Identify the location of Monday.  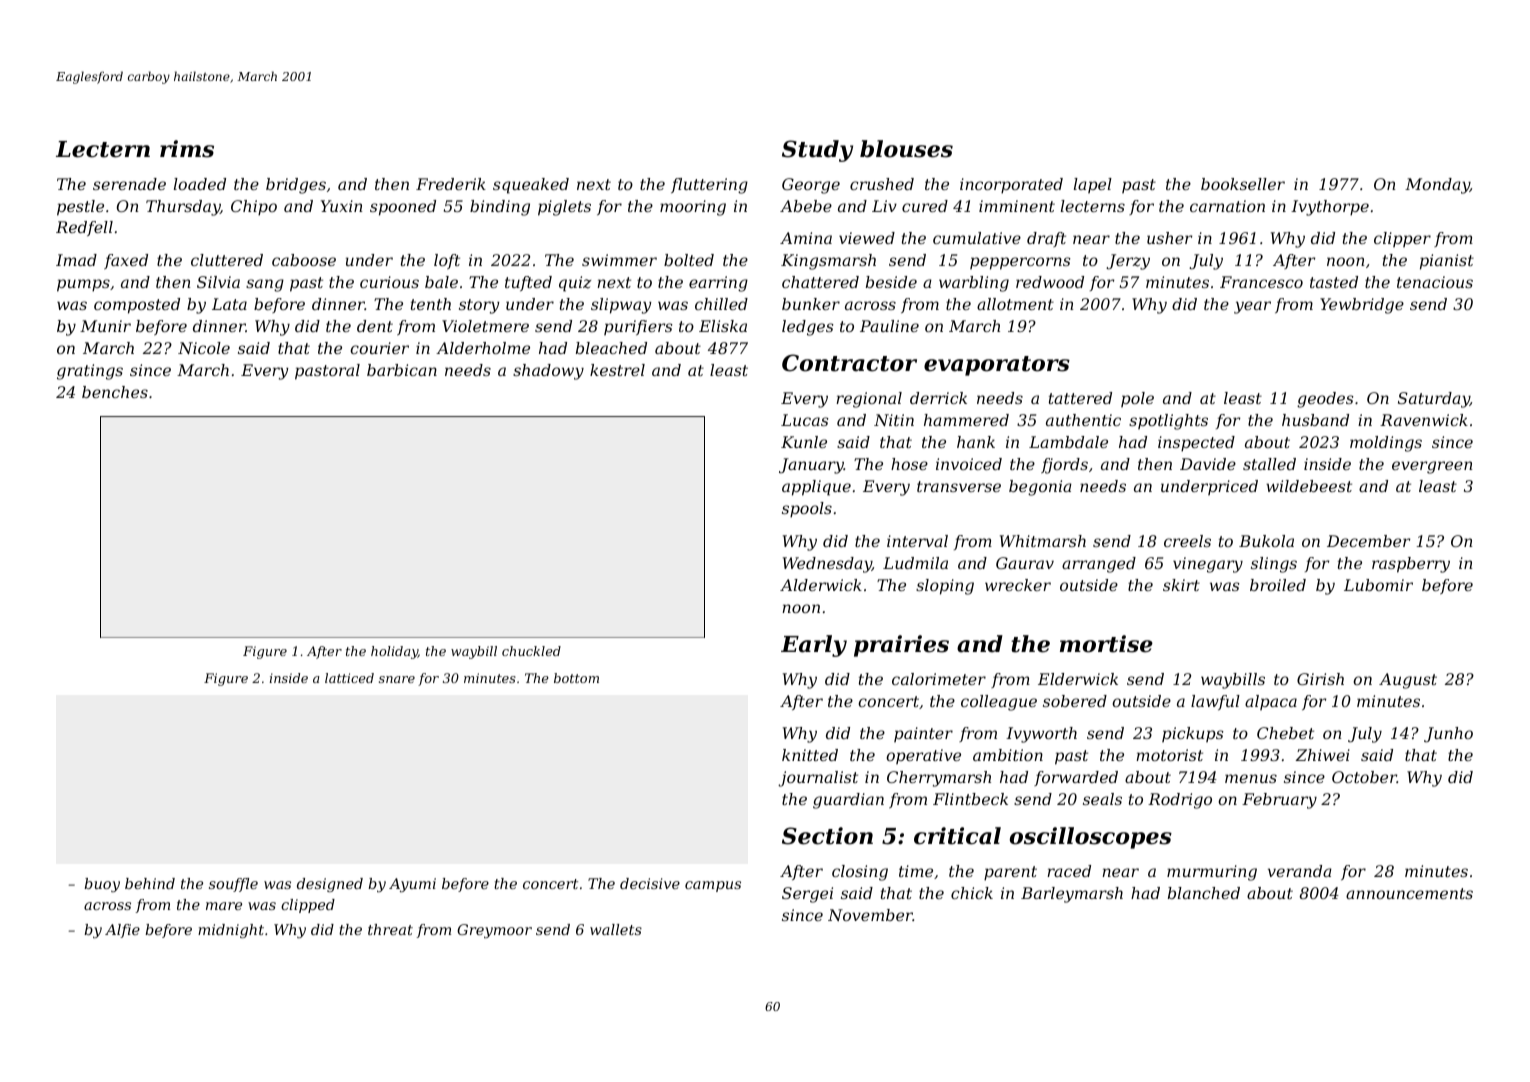
(1437, 186).
